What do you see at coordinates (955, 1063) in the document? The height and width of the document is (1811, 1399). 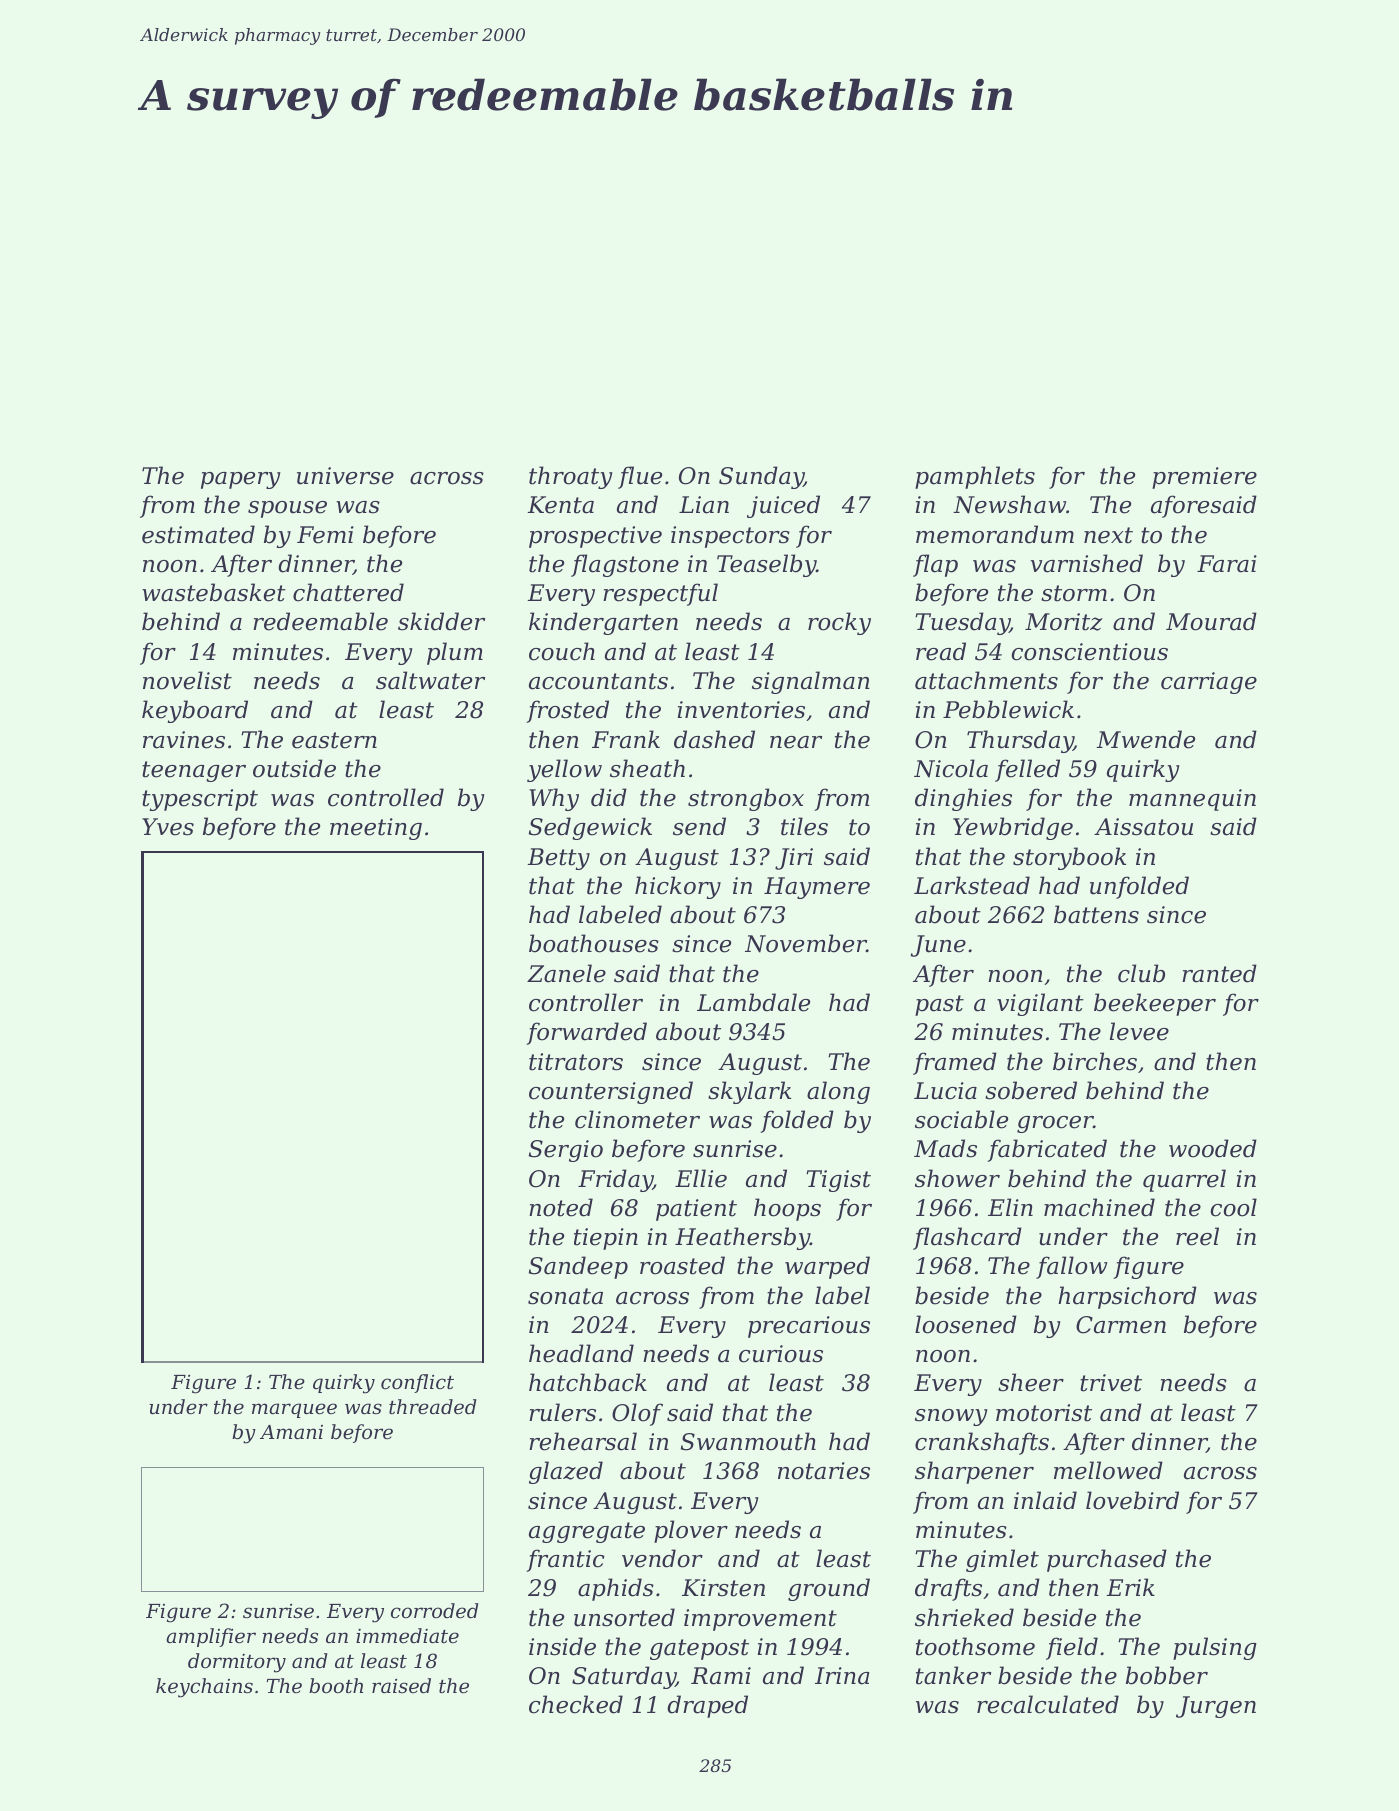 I see `framed` at bounding box center [955, 1063].
